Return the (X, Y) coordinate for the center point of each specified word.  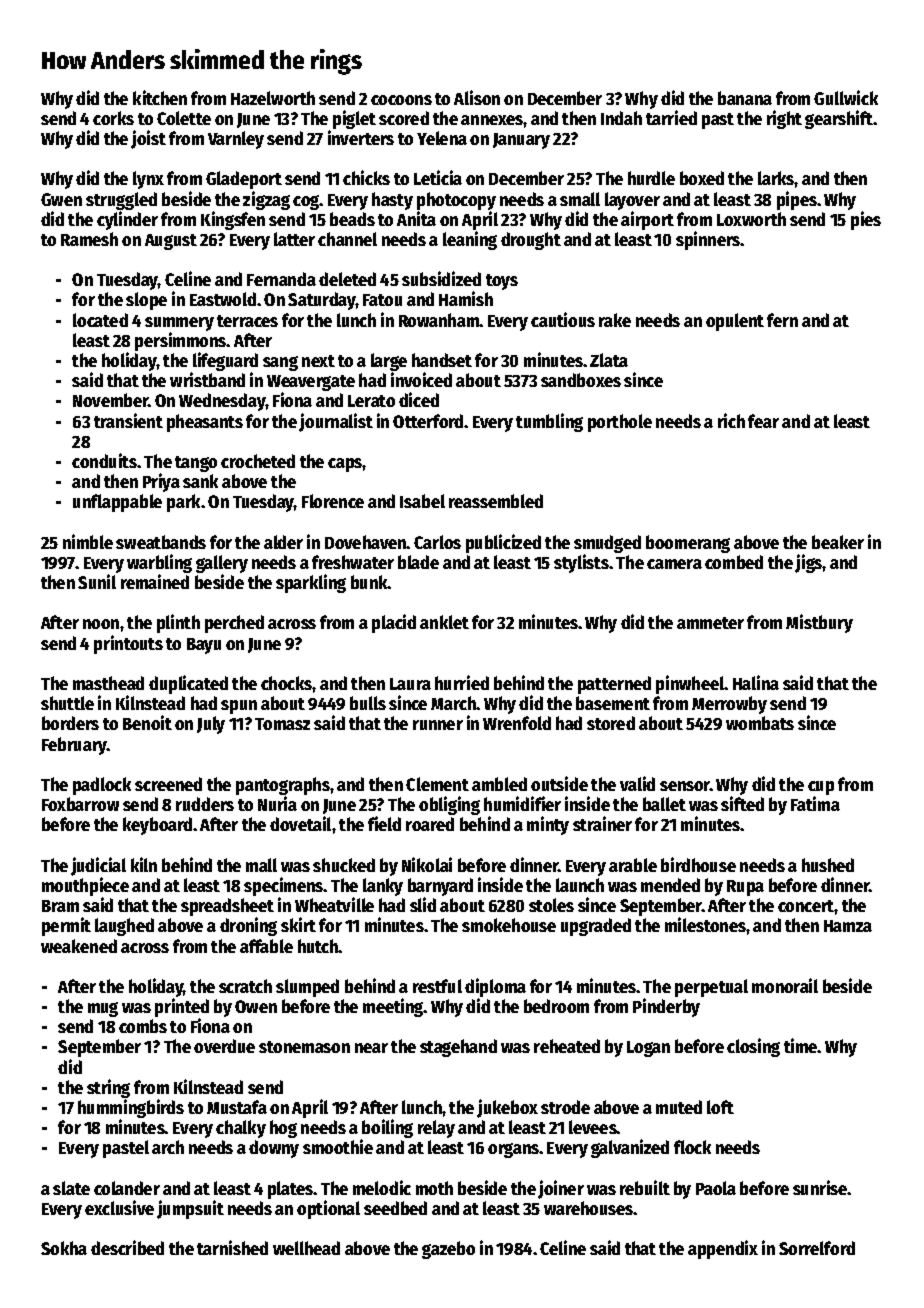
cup (821, 788)
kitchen (160, 97)
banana (745, 98)
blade (418, 562)
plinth (178, 623)
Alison (477, 97)
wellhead (306, 1248)
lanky (383, 887)
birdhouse (698, 864)
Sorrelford (817, 1248)
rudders (205, 804)
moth (434, 1188)
